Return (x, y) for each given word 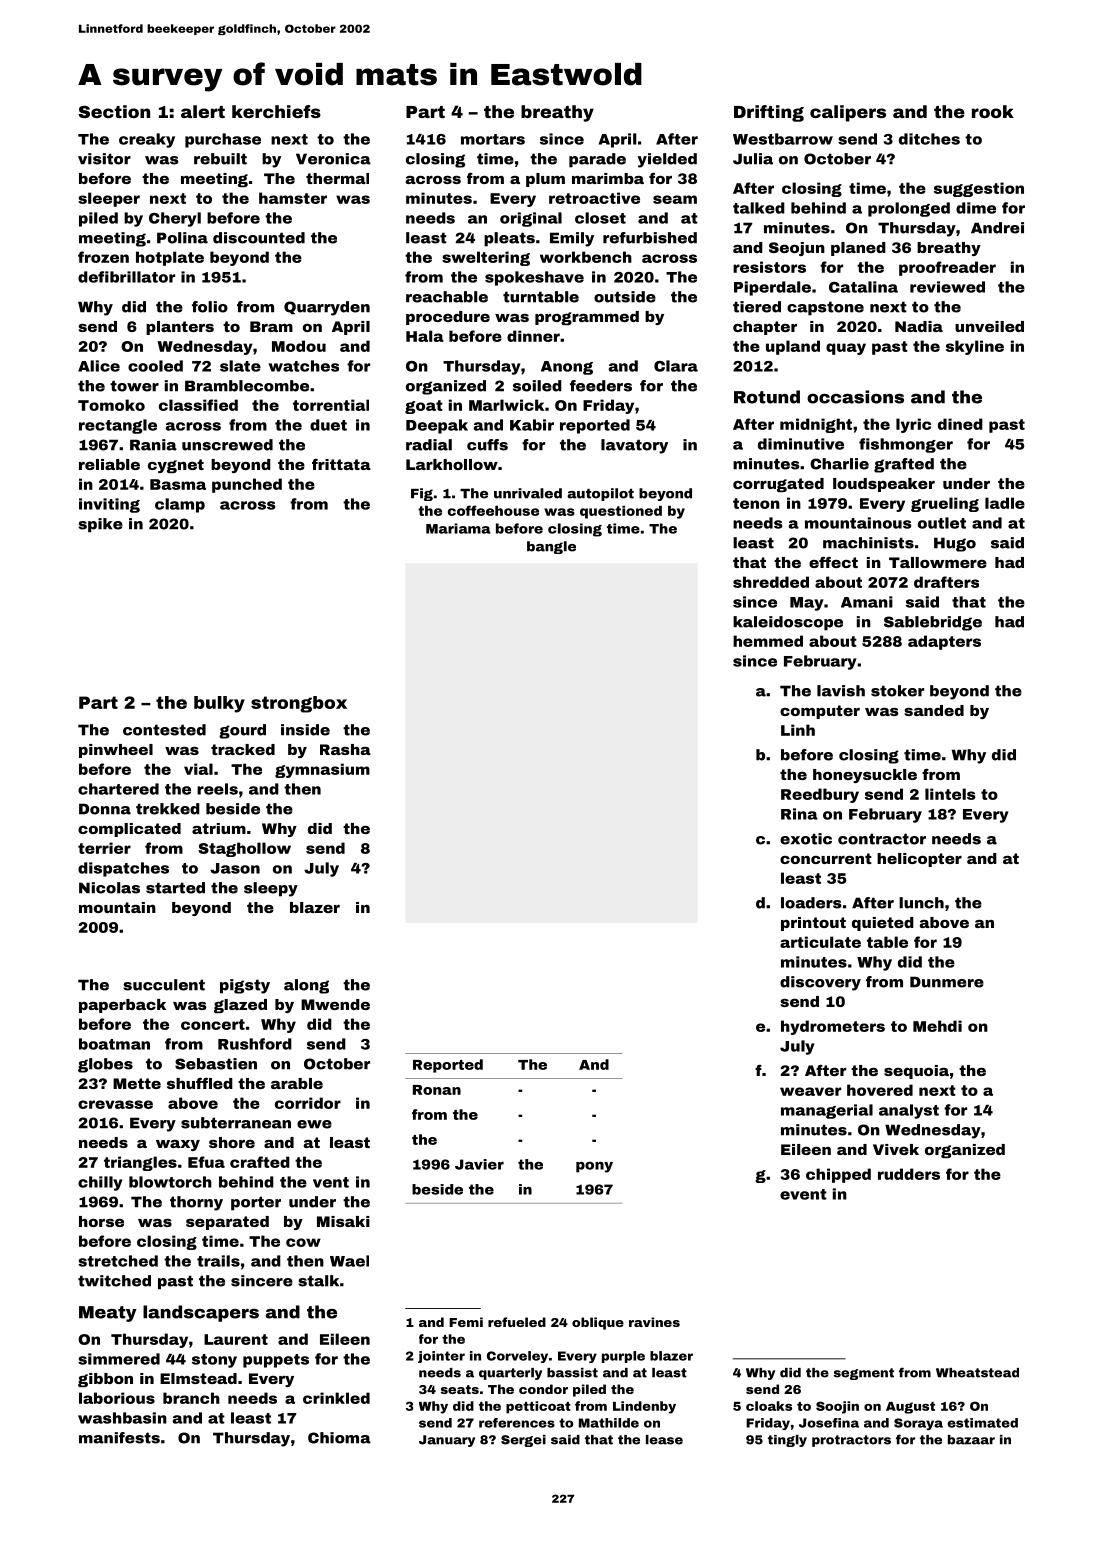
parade (597, 160)
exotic (806, 839)
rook (993, 111)
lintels (950, 794)
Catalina (863, 287)
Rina (799, 814)
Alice (99, 366)
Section (114, 111)
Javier (479, 1164)
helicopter (919, 860)
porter (256, 1203)
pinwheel (116, 751)
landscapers (201, 1313)
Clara (676, 366)
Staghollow (244, 849)
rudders (909, 1174)
